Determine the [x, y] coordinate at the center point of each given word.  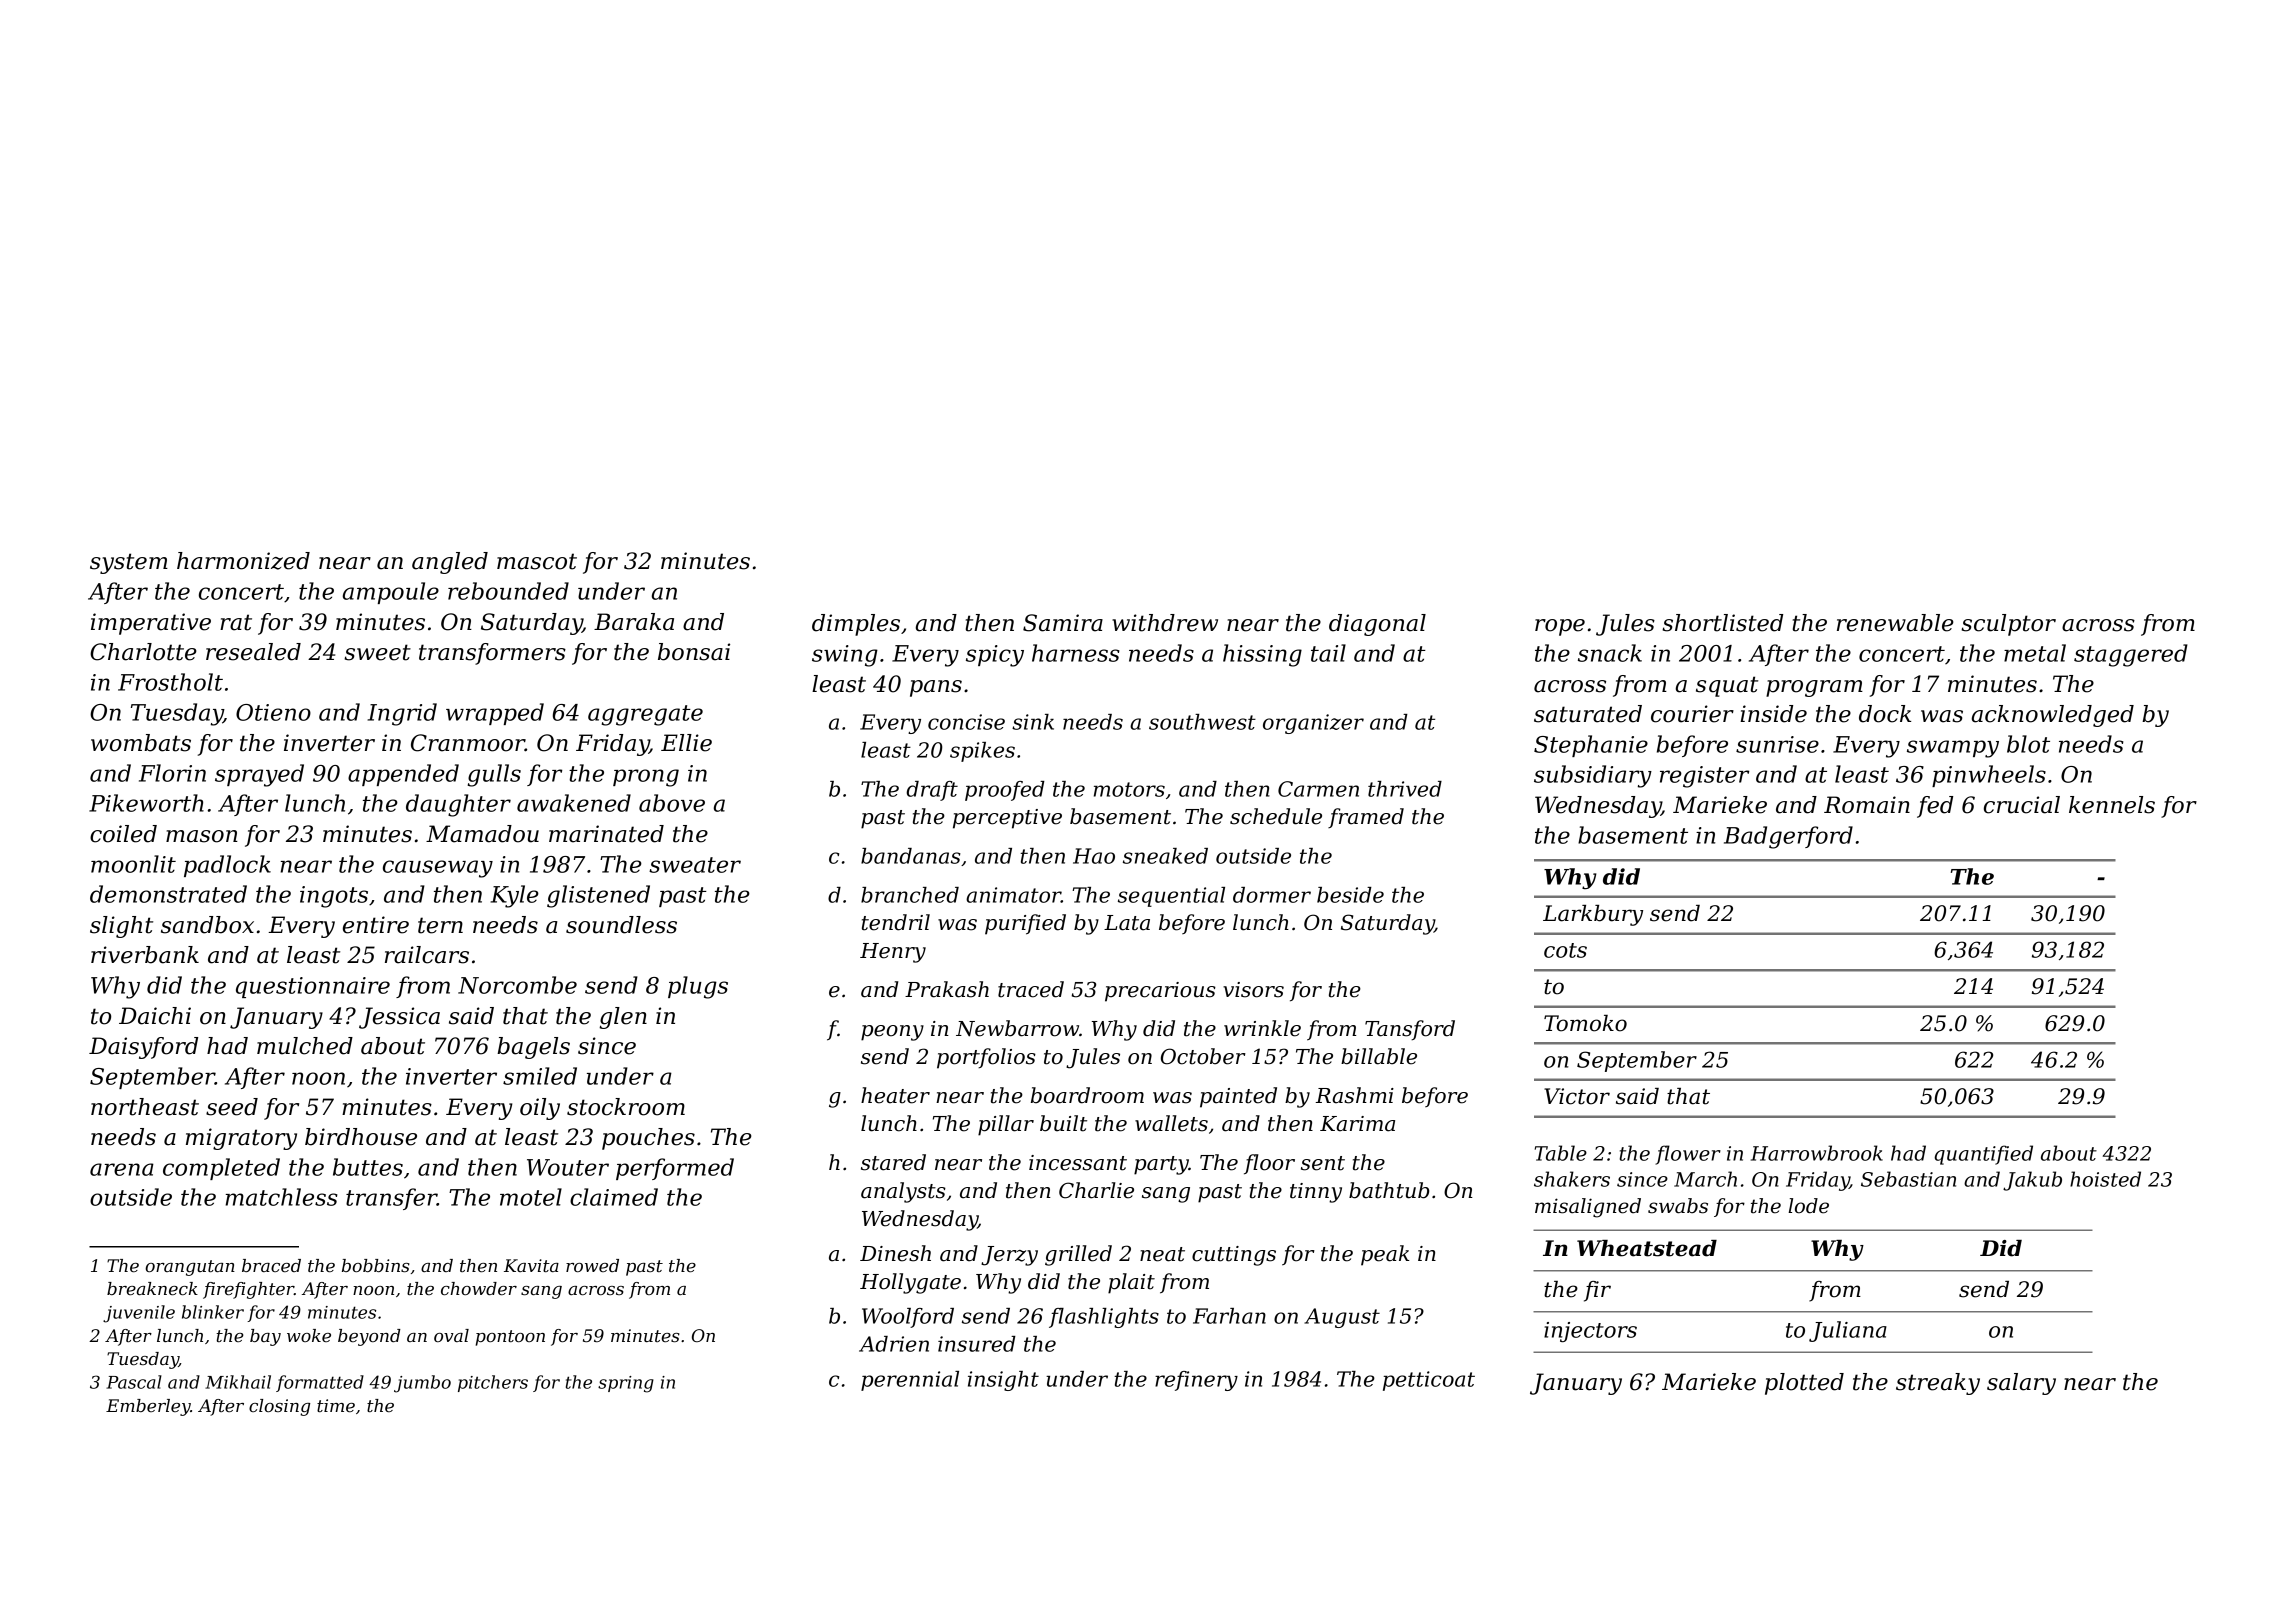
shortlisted [1722, 623]
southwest [1202, 722]
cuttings [1234, 1256]
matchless [282, 1197]
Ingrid [402, 714]
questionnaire [313, 987]
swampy [1953, 749]
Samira [1063, 623]
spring [626, 1384]
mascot [537, 561]
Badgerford [1788, 837]
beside [1350, 895]
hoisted [2105, 1179]
